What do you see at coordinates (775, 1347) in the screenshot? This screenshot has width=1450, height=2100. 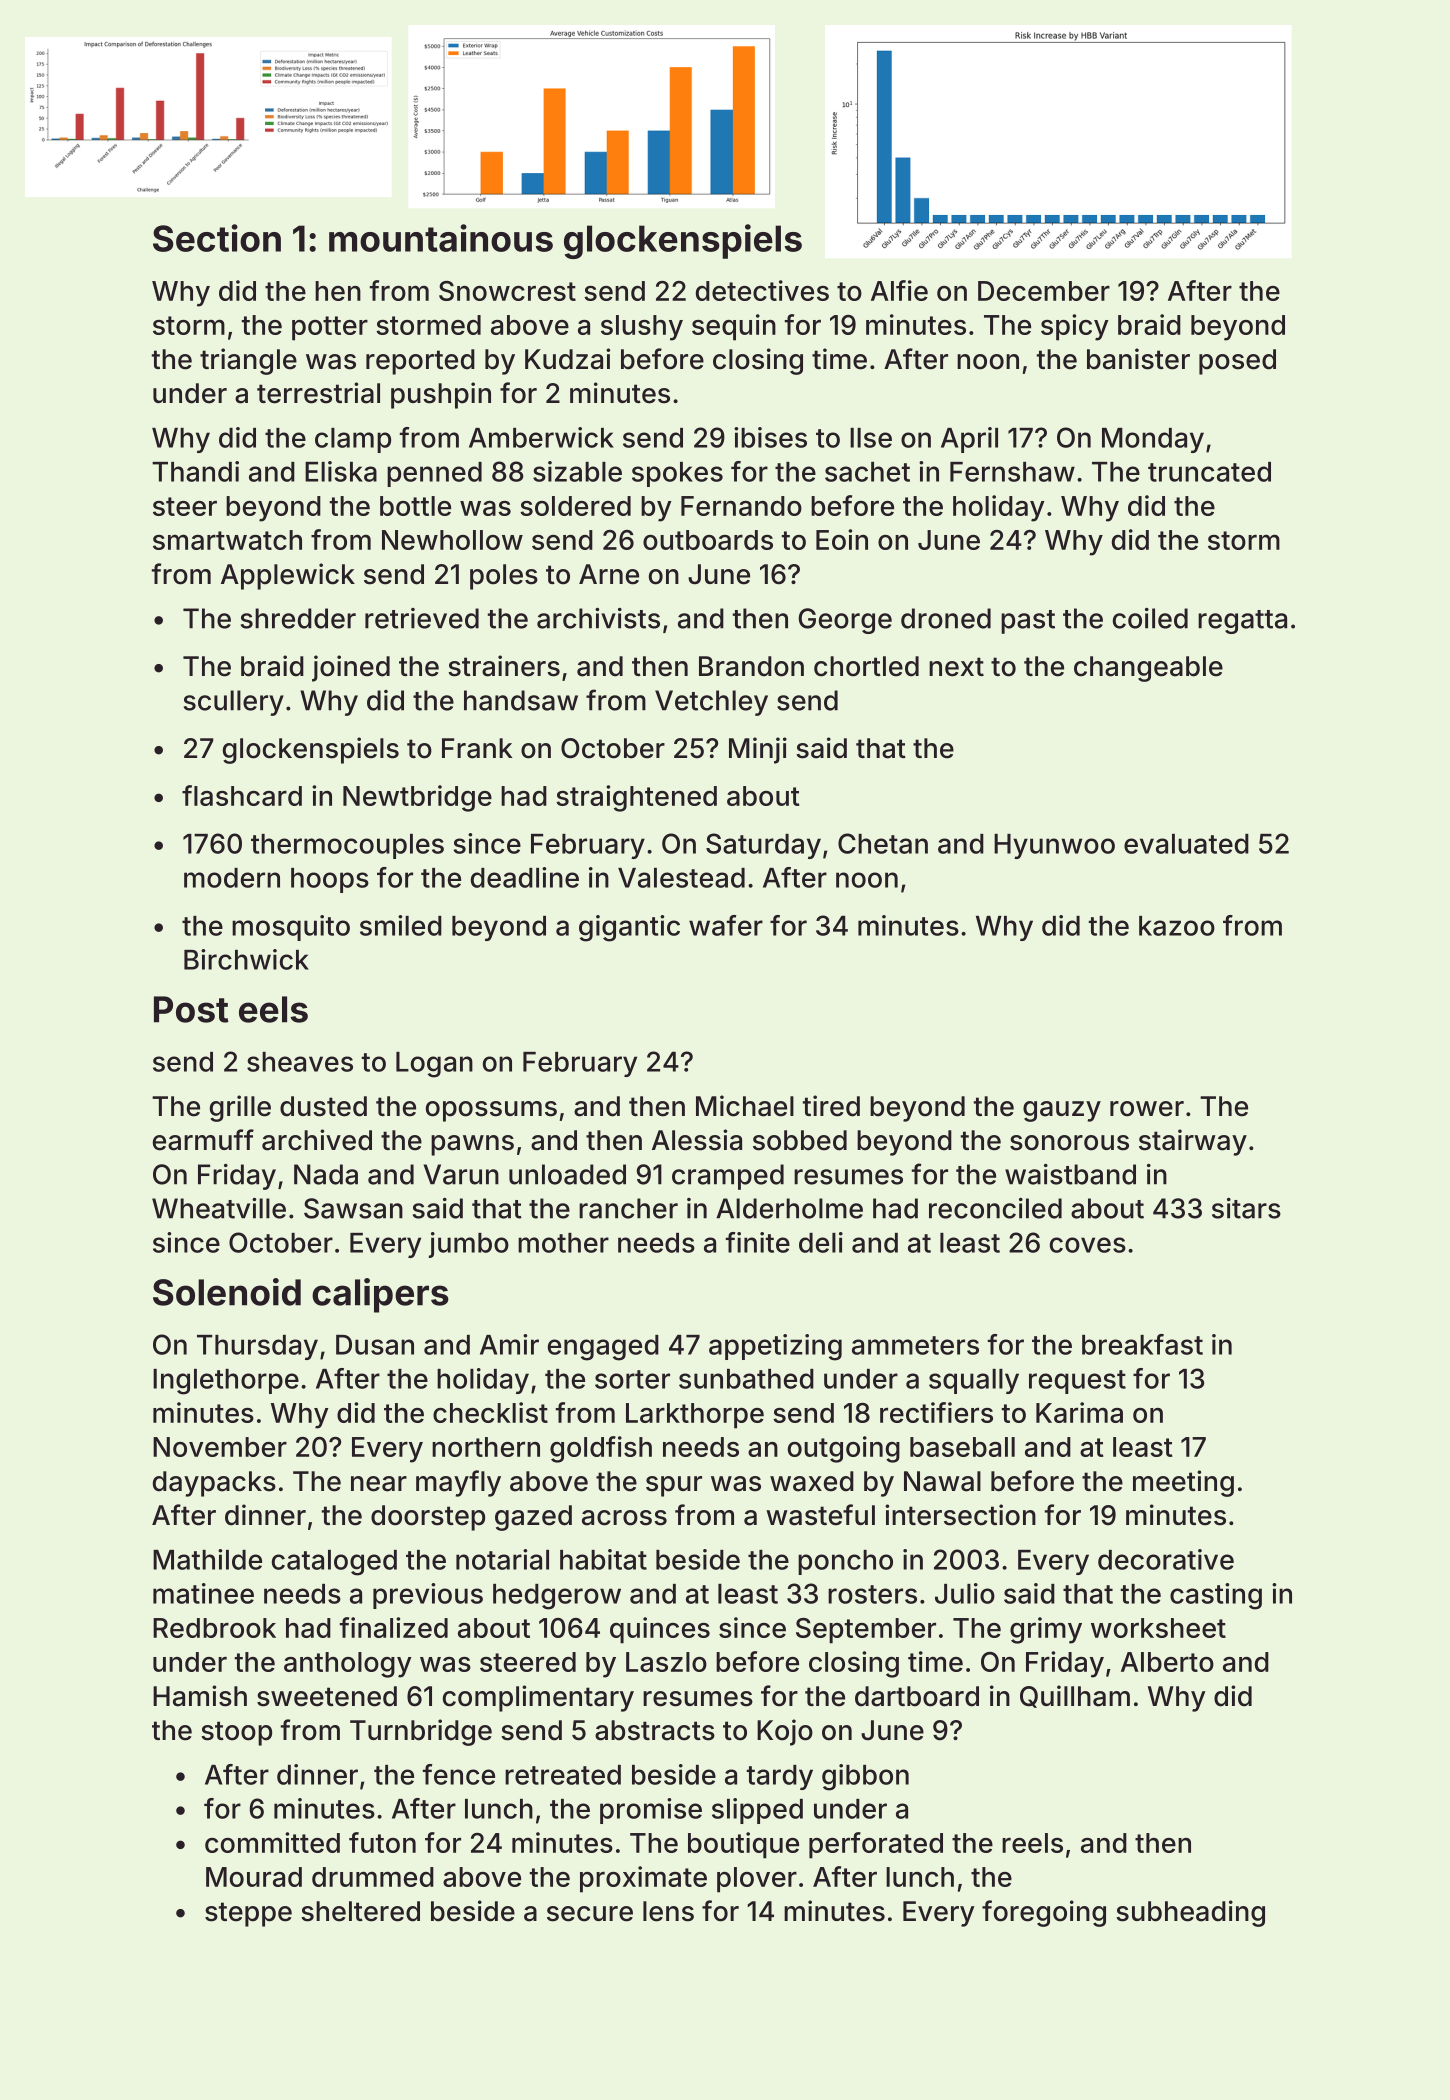 I see `appetizing` at bounding box center [775, 1347].
